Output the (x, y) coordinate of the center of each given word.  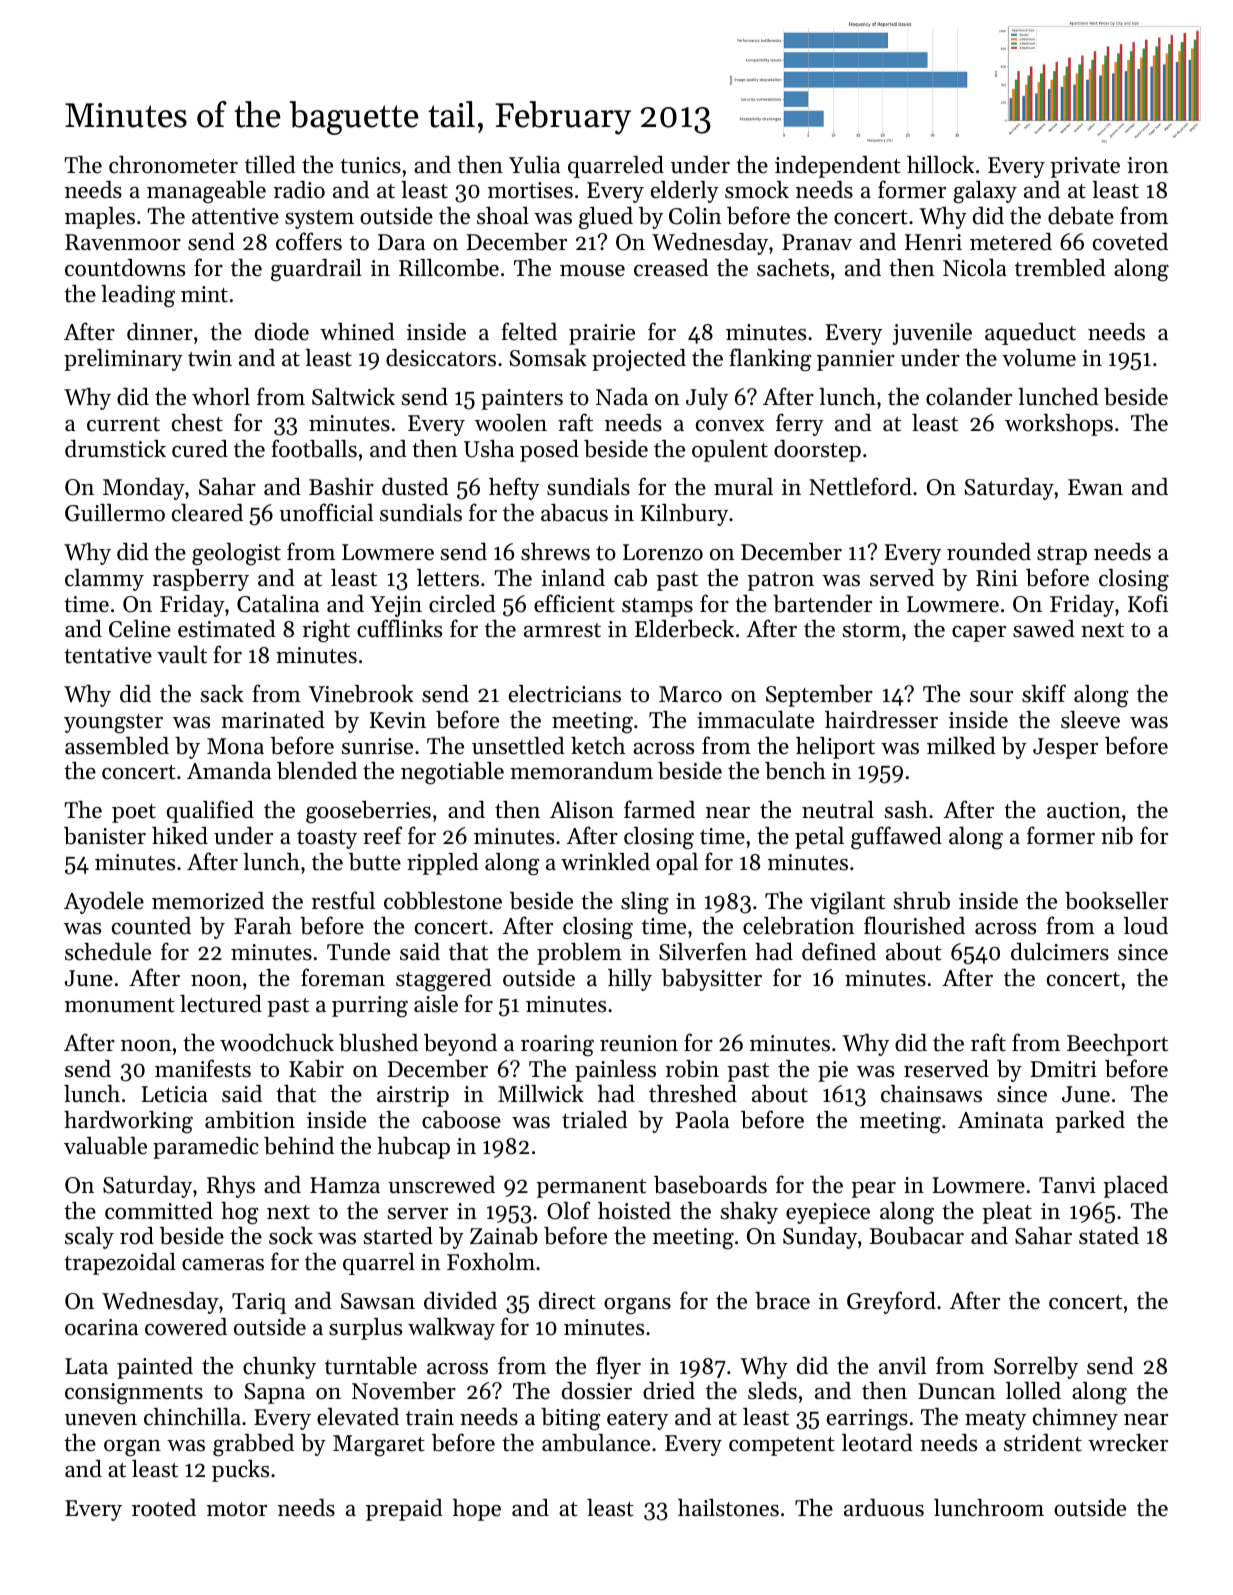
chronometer (173, 165)
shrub (922, 901)
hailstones (728, 1508)
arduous (884, 1508)
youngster (113, 724)
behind (299, 1146)
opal (677, 864)
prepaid (404, 1510)
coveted (1130, 242)
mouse (592, 271)
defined (839, 951)
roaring (557, 1046)
